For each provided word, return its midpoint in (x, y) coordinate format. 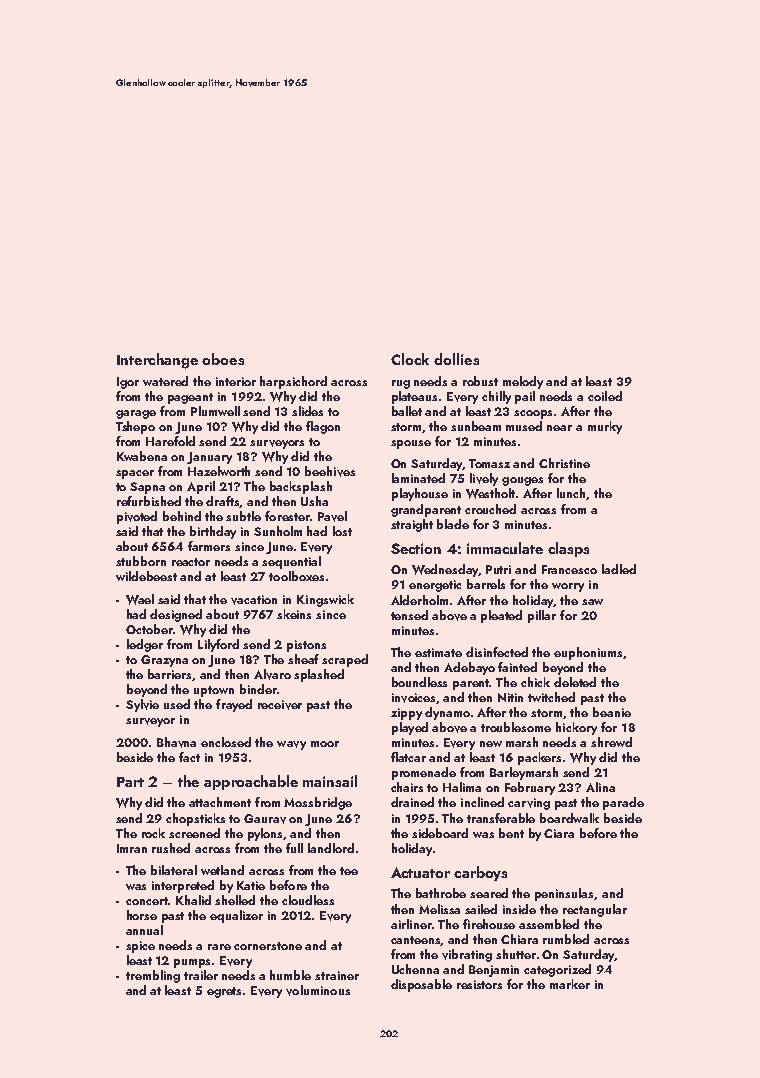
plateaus (414, 397)
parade (623, 803)
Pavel (332, 516)
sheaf (303, 659)
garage (136, 414)
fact (189, 757)
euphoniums (588, 653)
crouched (490, 509)
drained (412, 802)
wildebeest (146, 576)
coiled (605, 396)
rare (219, 947)
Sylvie (142, 705)
